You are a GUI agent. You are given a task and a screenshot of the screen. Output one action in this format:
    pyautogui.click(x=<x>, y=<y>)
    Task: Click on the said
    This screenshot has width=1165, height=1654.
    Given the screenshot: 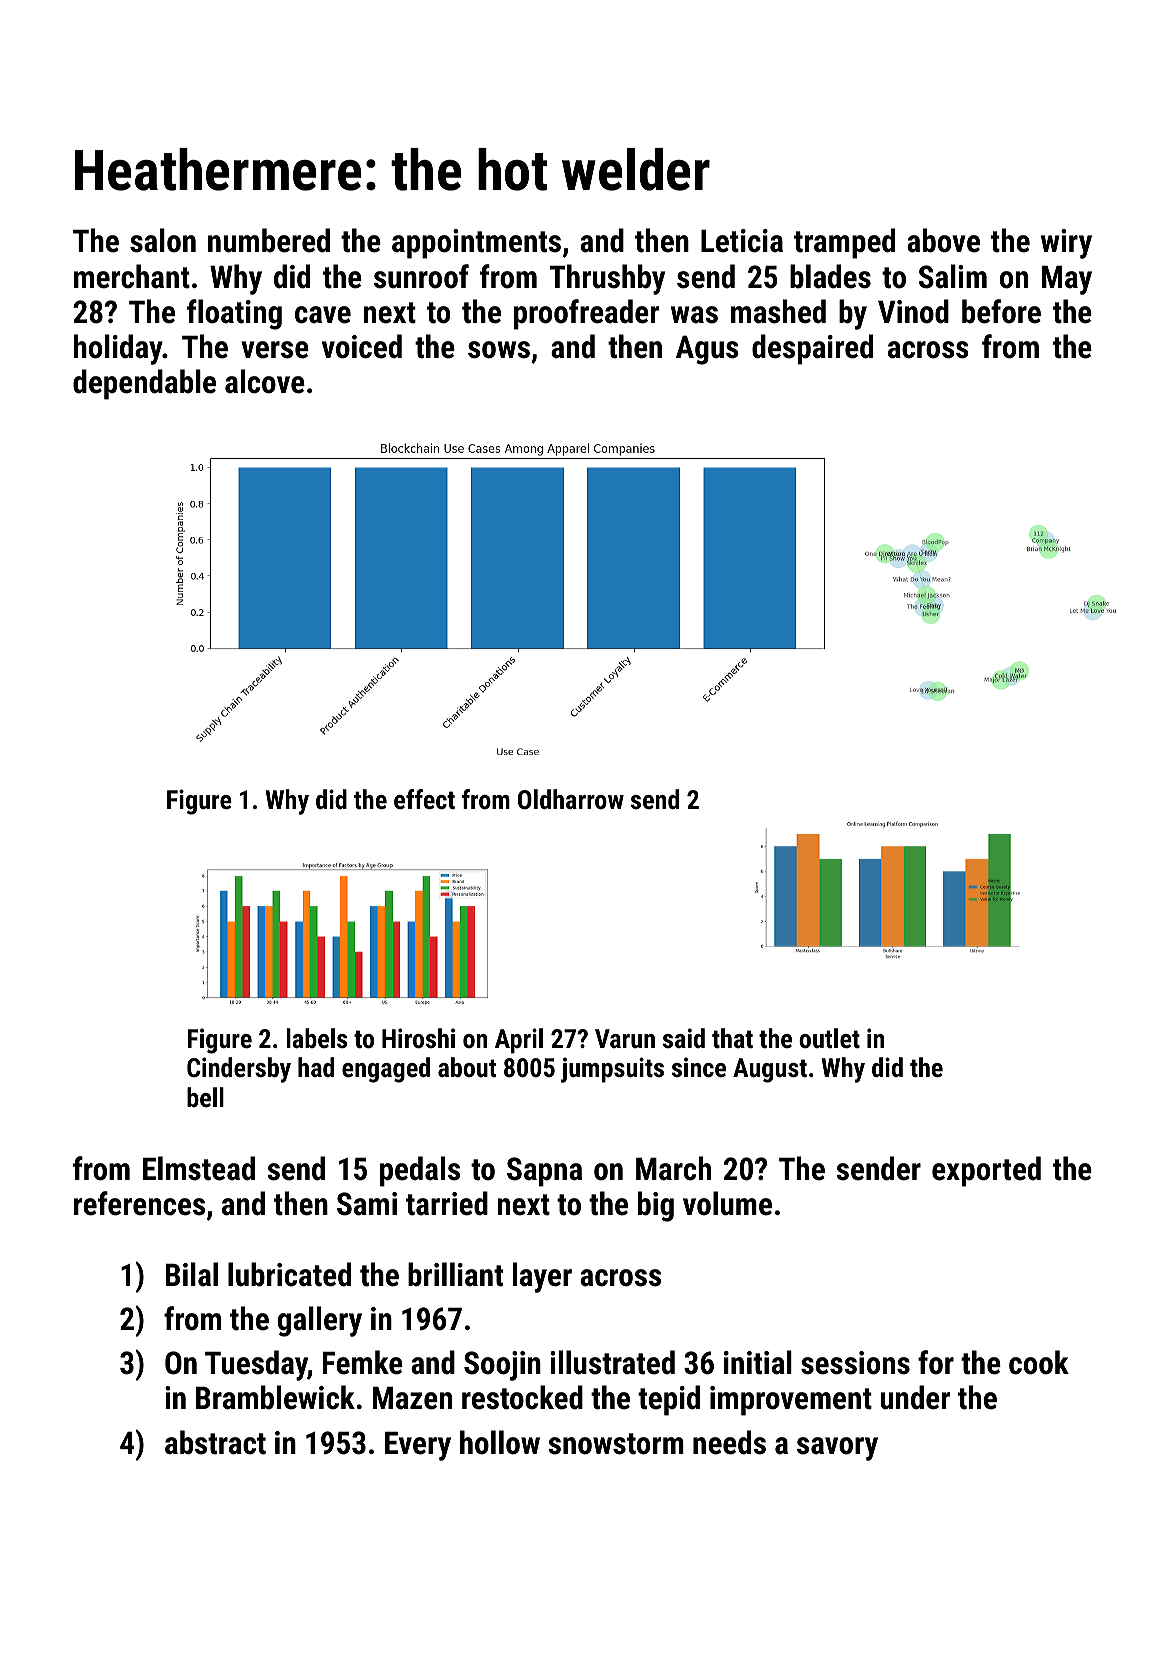 What is the action you would take?
    pyautogui.click(x=684, y=1038)
